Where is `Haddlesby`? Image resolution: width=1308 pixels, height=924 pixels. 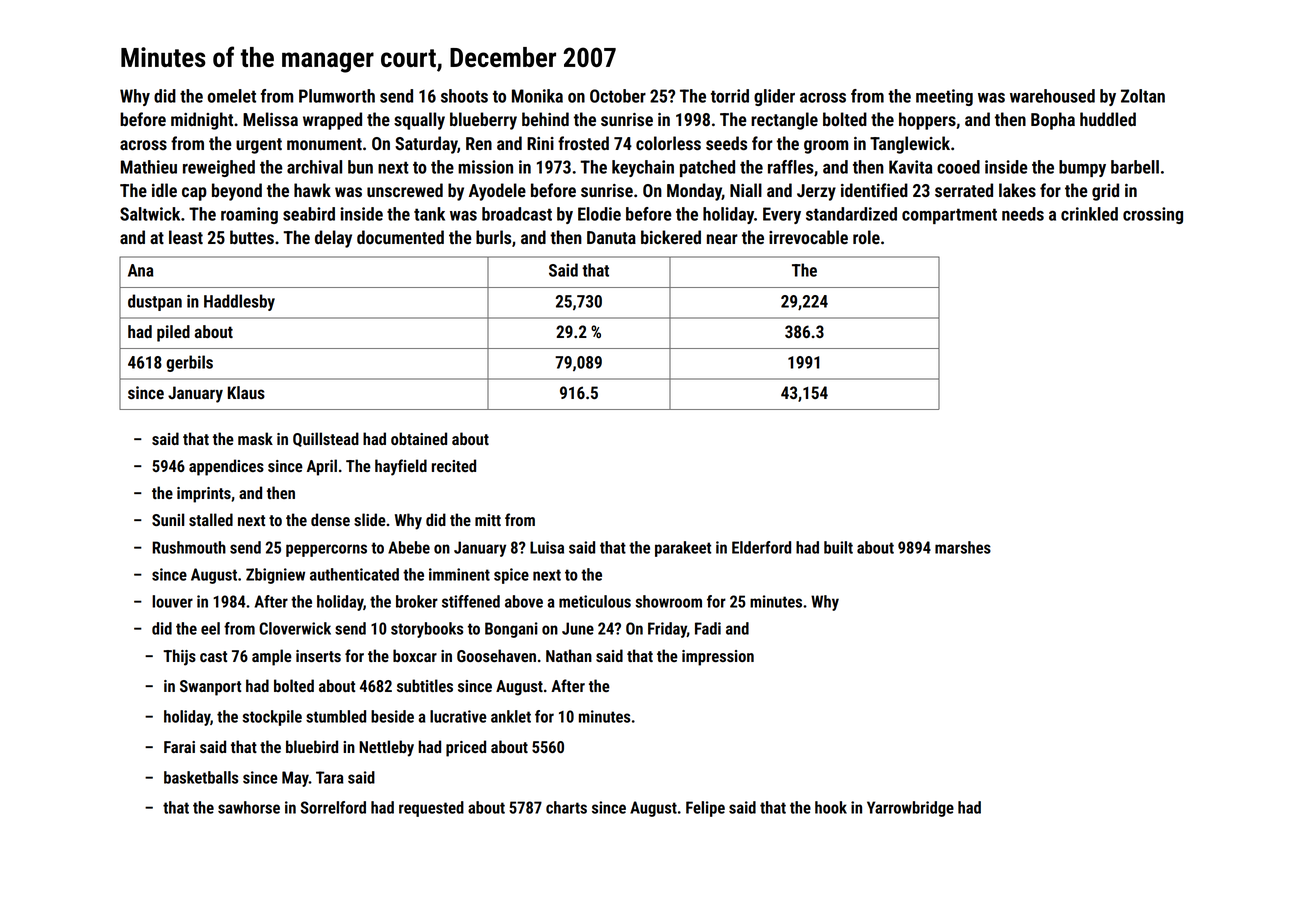 Haddlesby is located at coordinates (239, 302).
